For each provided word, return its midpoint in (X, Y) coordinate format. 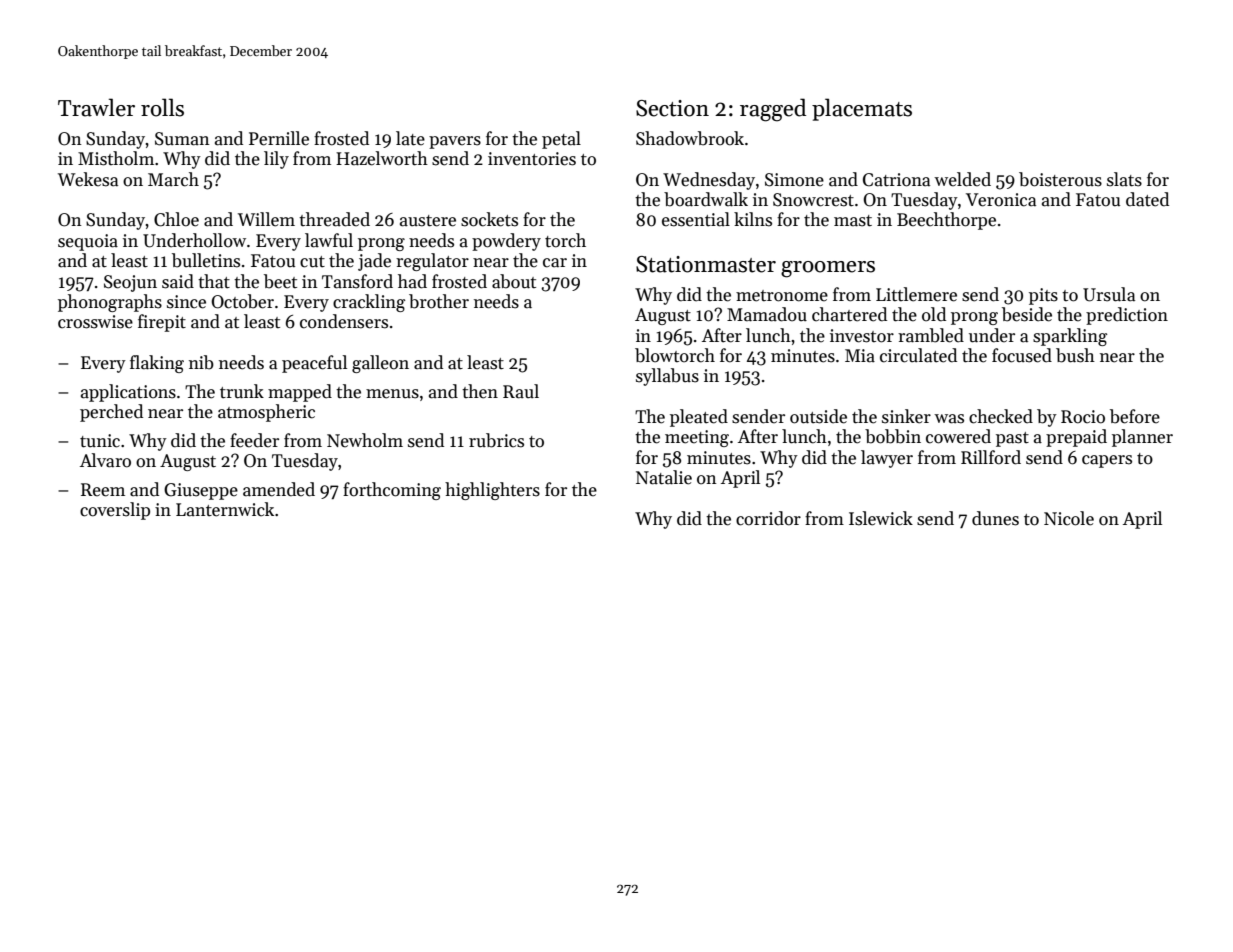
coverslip (115, 511)
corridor (768, 518)
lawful (329, 240)
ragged (773, 110)
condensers (344, 321)
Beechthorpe (946, 221)
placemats (862, 109)
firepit (162, 323)
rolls (162, 107)
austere (428, 221)
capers (1107, 461)
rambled (931, 335)
